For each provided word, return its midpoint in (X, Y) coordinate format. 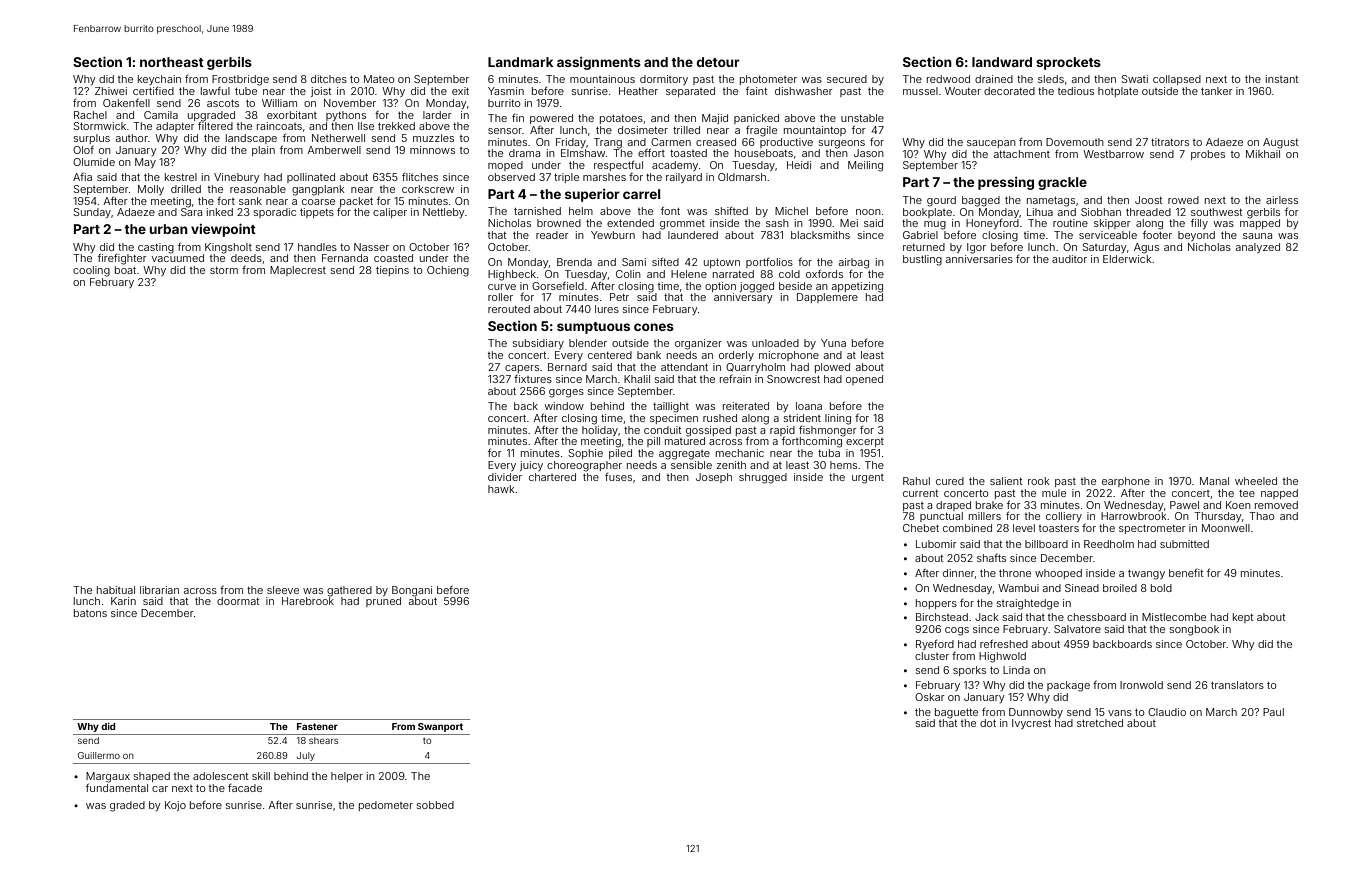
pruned (383, 602)
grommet (682, 225)
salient (1006, 481)
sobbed (435, 805)
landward (1002, 62)
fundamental (117, 787)
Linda (1016, 670)
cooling (91, 271)
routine (1070, 223)
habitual (116, 590)
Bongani (412, 591)
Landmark (520, 62)
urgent (868, 479)
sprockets (1068, 63)
